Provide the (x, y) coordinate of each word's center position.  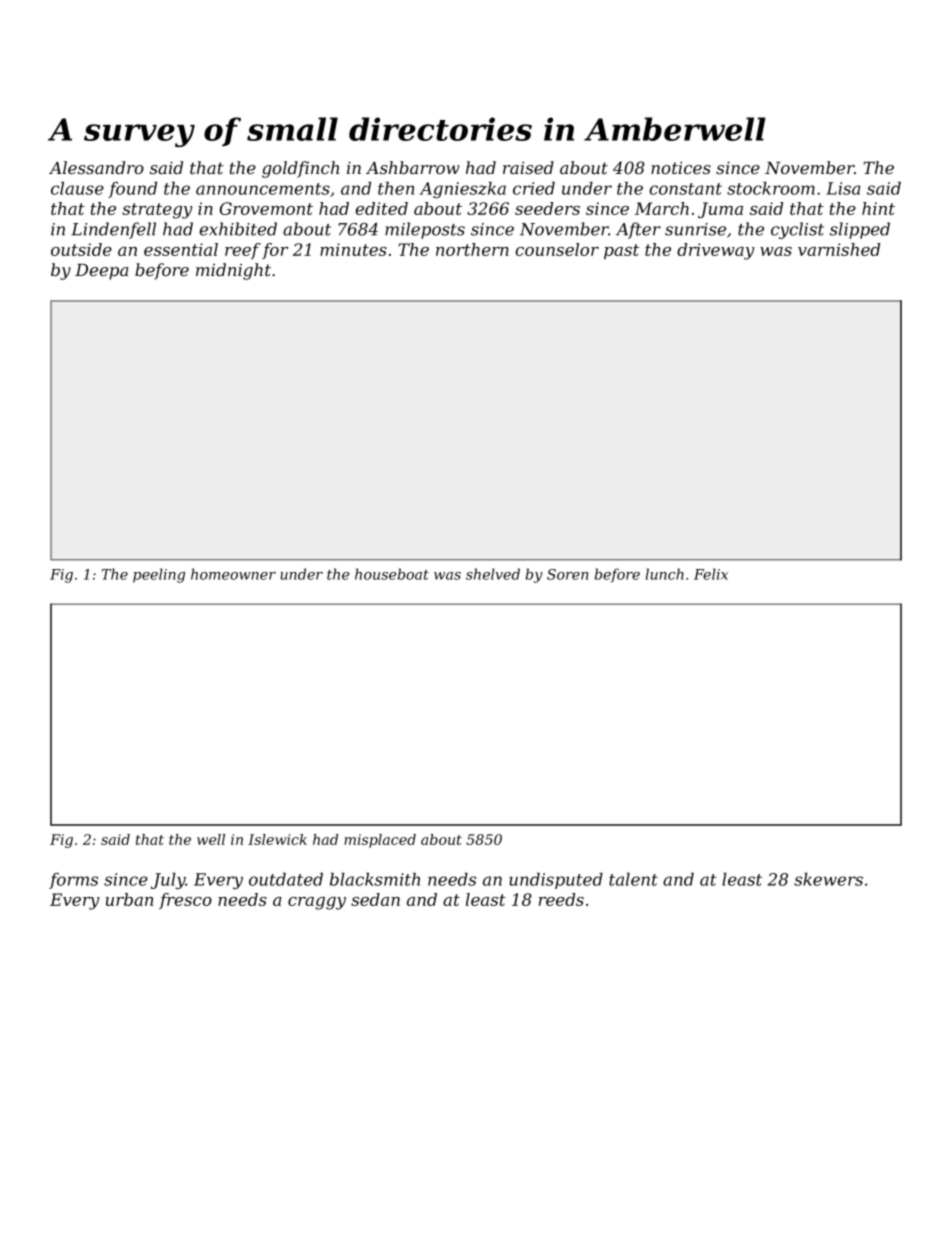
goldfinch (300, 169)
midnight (233, 271)
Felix (711, 574)
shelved (493, 574)
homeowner (233, 574)
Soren (567, 574)
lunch (665, 574)
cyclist (797, 230)
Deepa (101, 272)
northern (472, 249)
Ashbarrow (413, 167)
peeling (159, 575)
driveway (715, 251)
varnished (839, 249)
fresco (185, 901)
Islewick (277, 839)
